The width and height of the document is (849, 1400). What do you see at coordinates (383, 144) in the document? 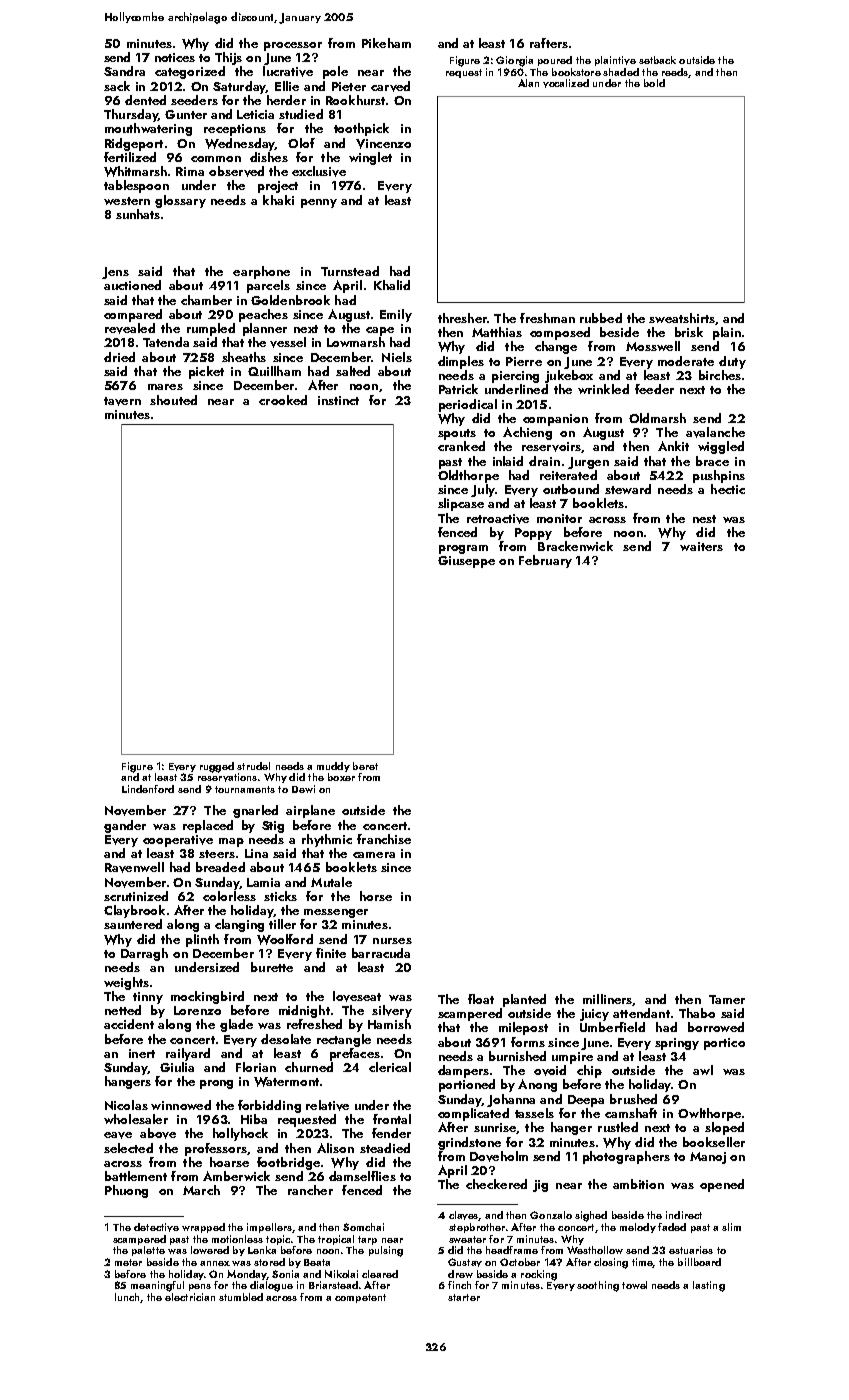
I see `Vincenzo` at bounding box center [383, 144].
